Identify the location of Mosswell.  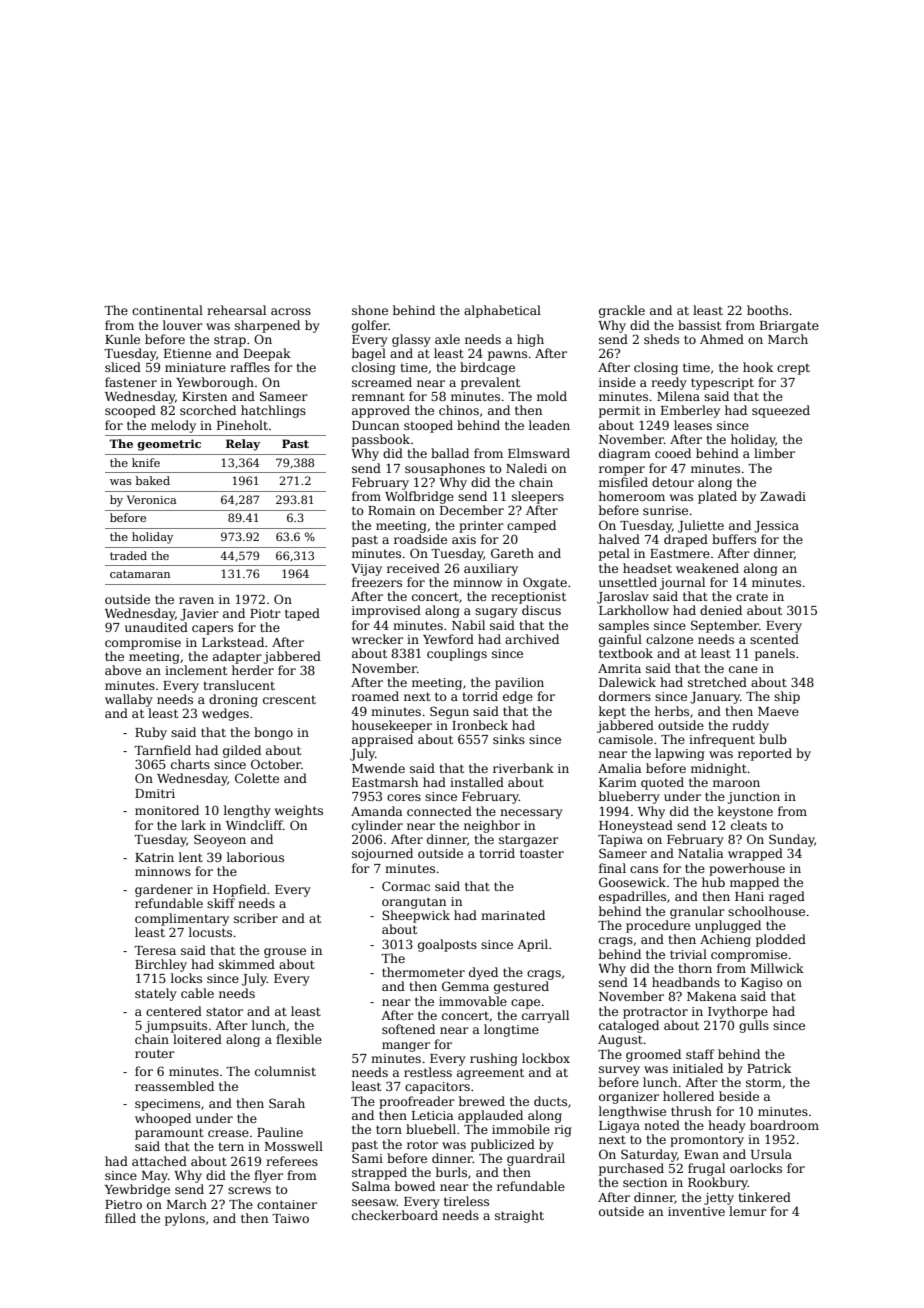
(294, 1146).
